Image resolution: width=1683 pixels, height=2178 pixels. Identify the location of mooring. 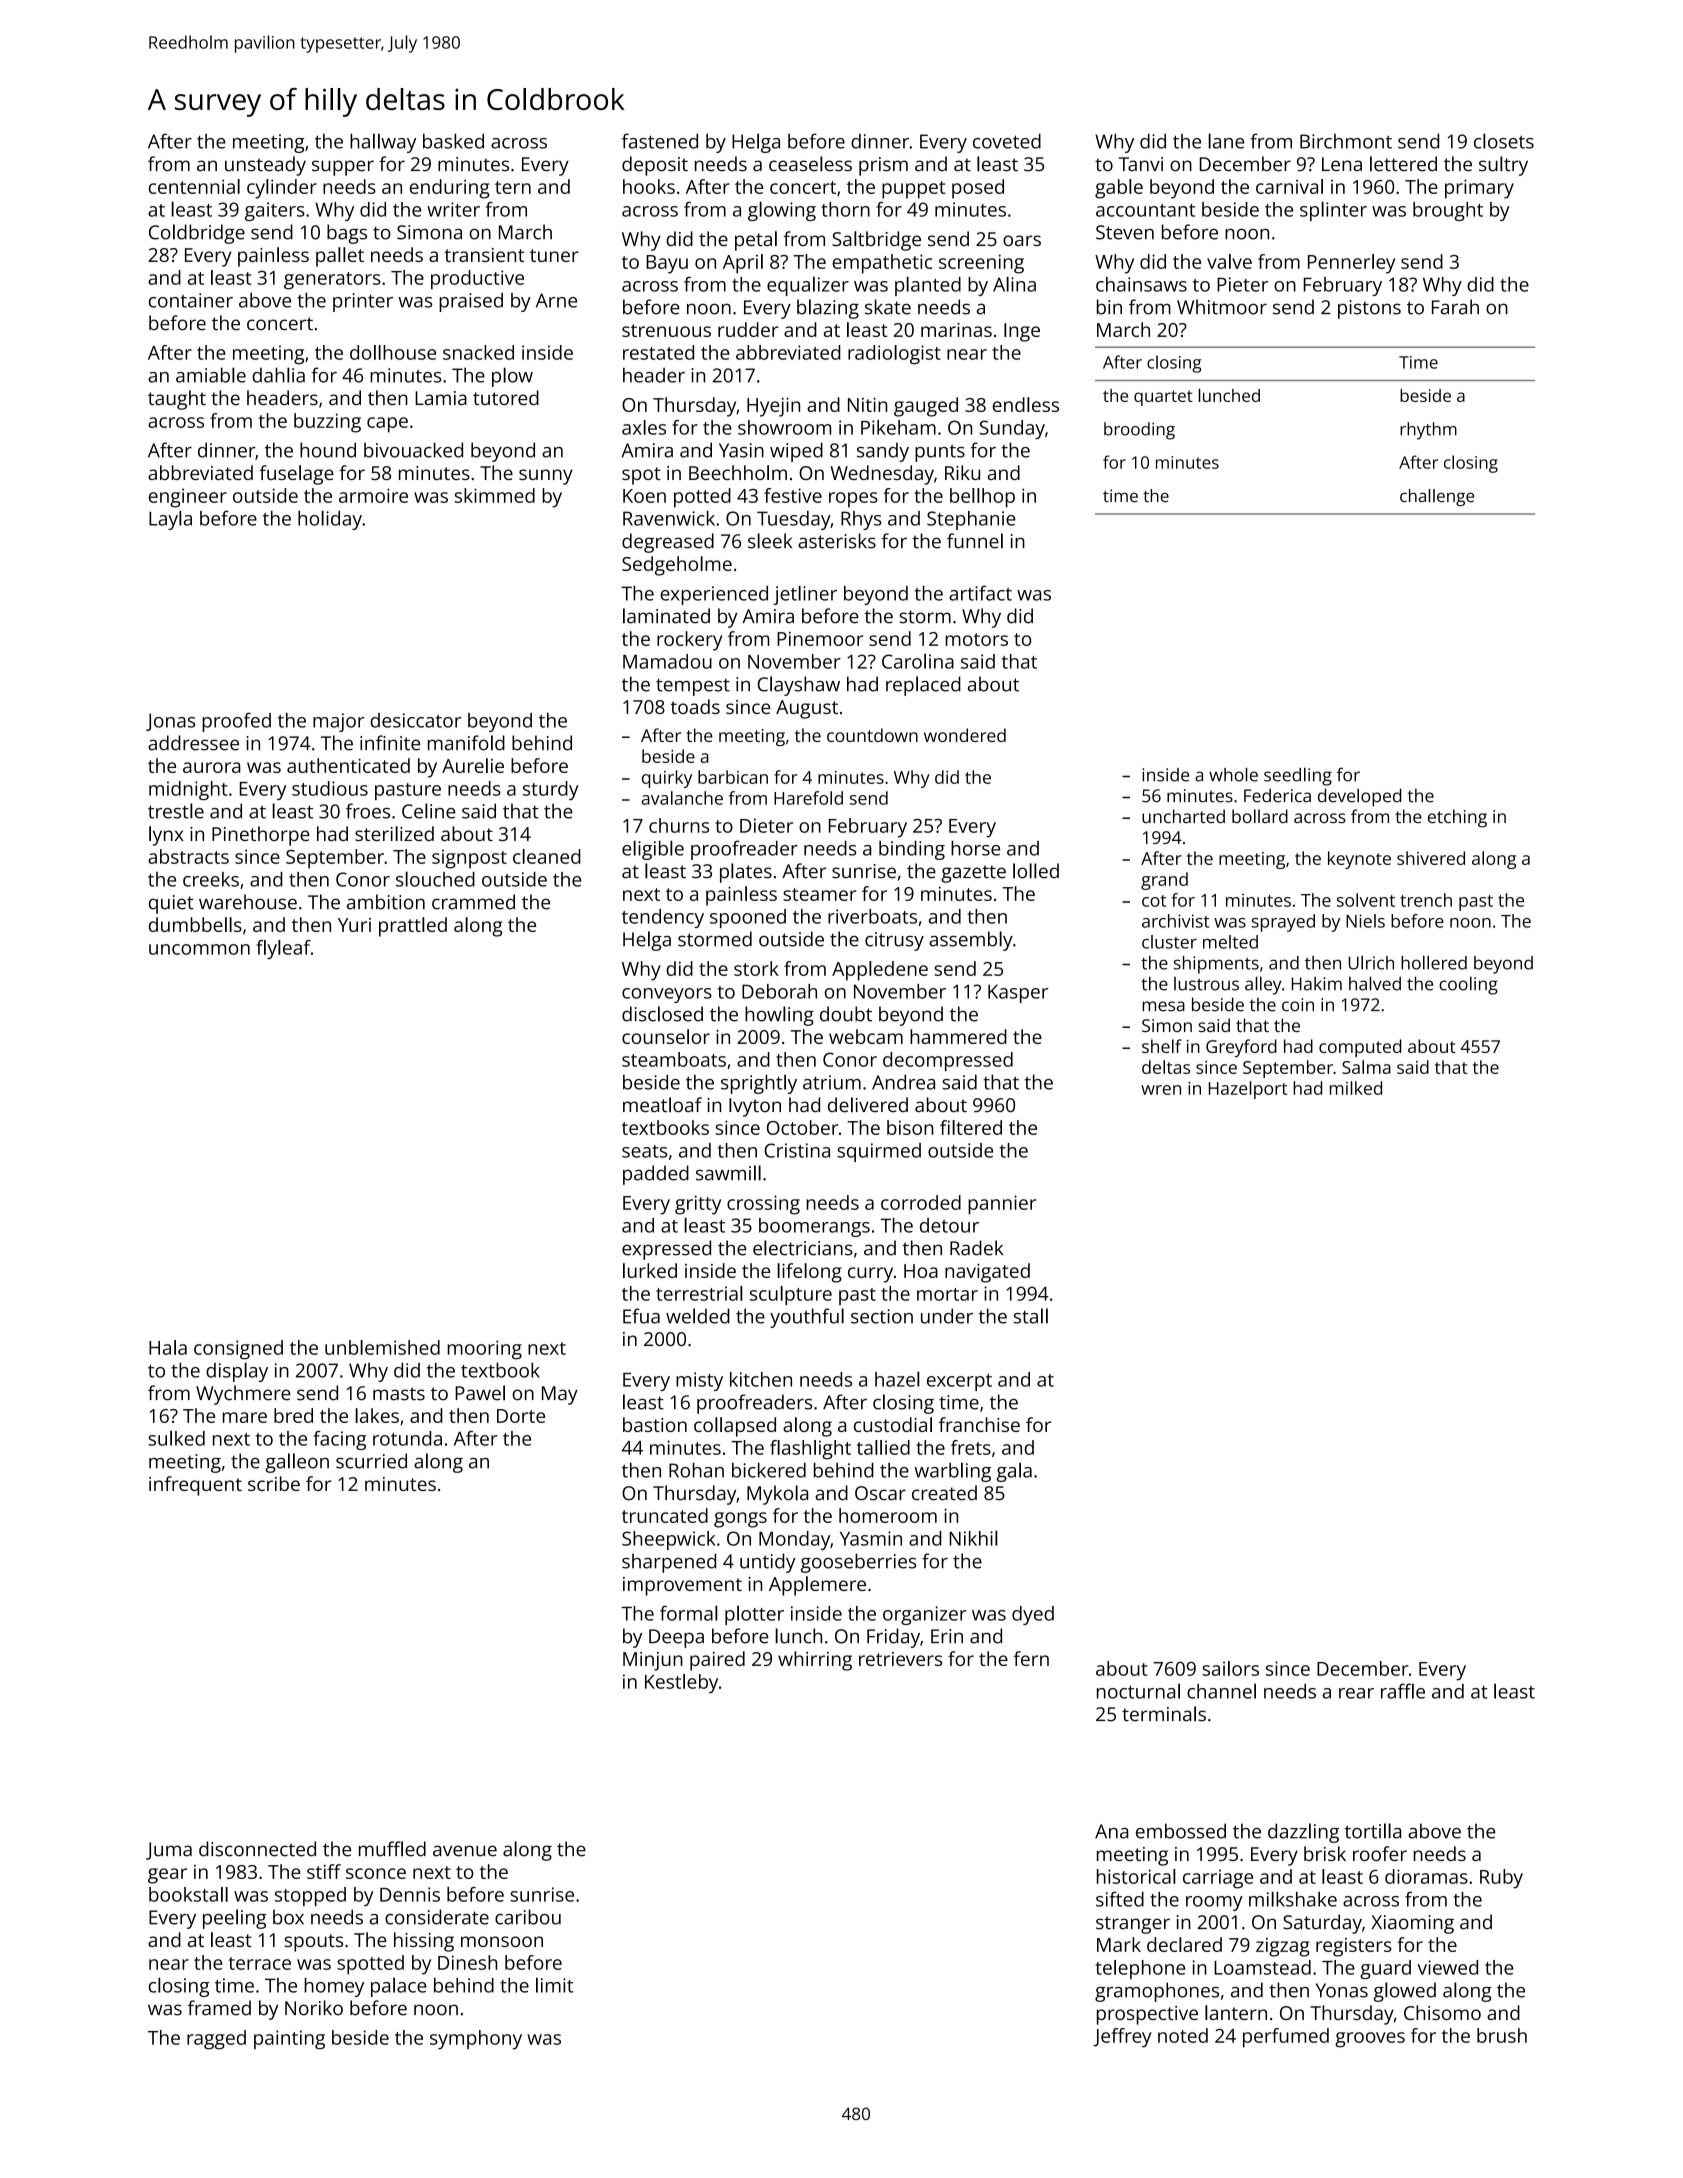
(484, 1350).
